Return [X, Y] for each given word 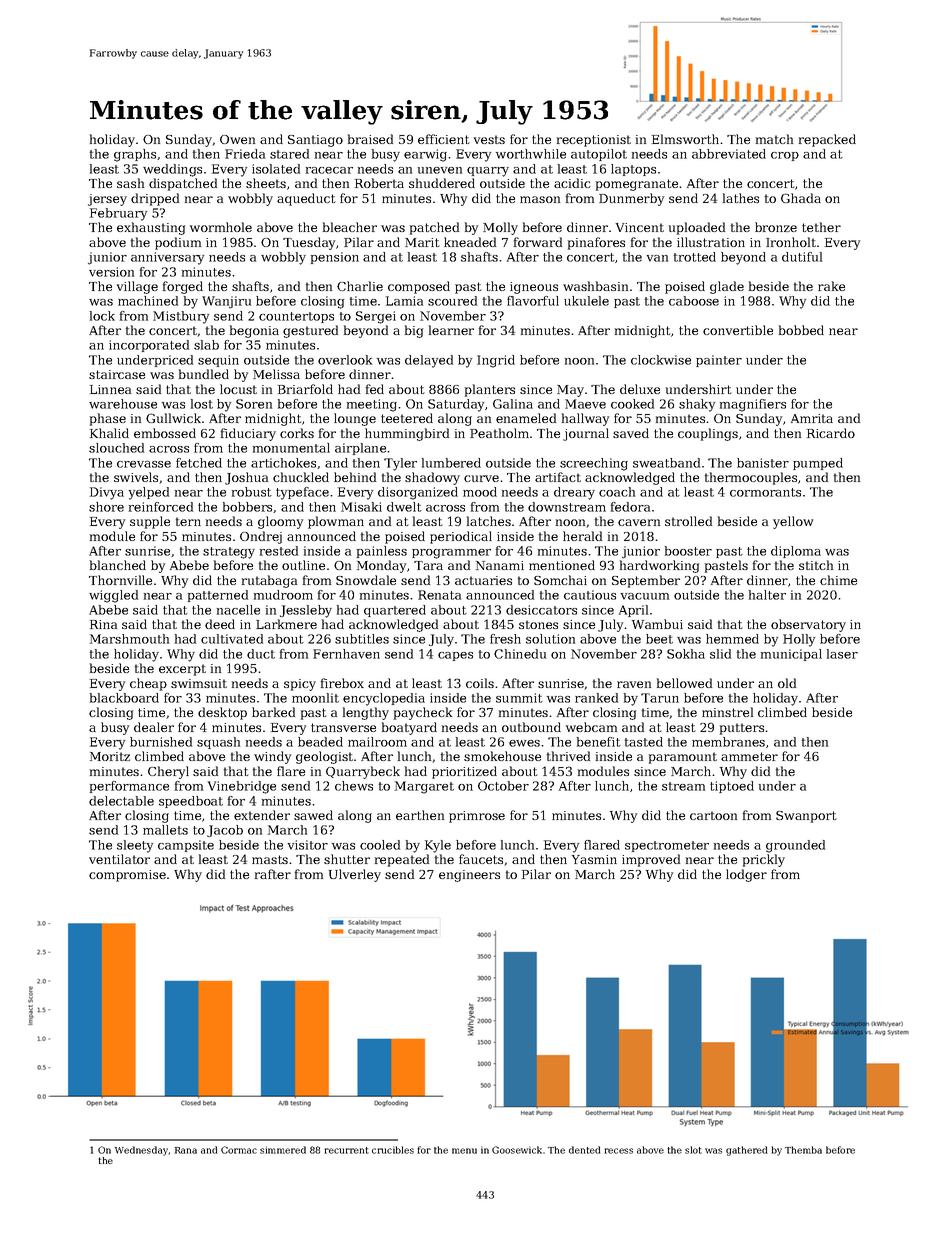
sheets [266, 183]
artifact [558, 477]
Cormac [239, 1150]
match [774, 139]
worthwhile [531, 154]
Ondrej [261, 537]
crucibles [393, 1150]
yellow [793, 522]
